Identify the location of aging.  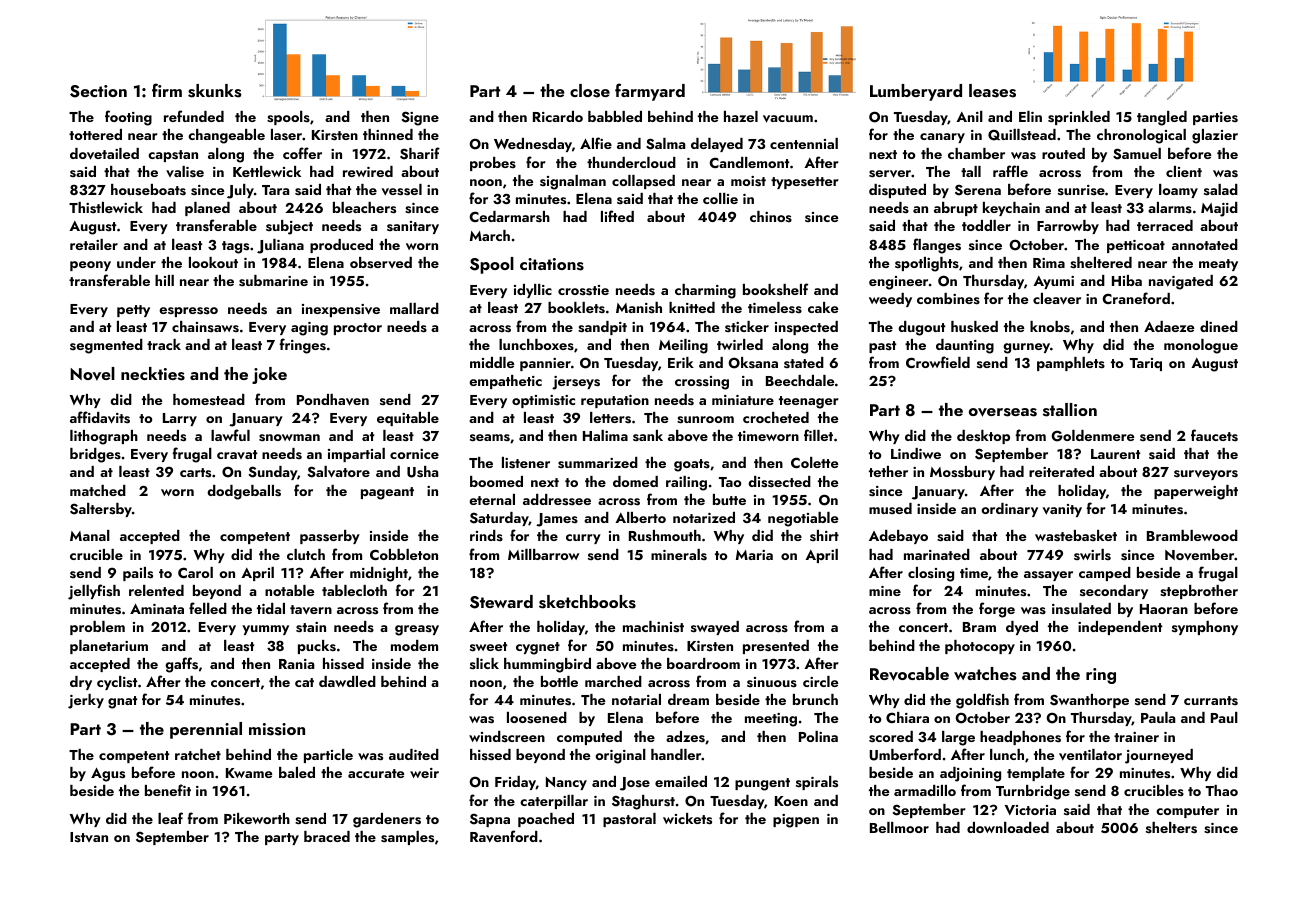
(309, 329).
